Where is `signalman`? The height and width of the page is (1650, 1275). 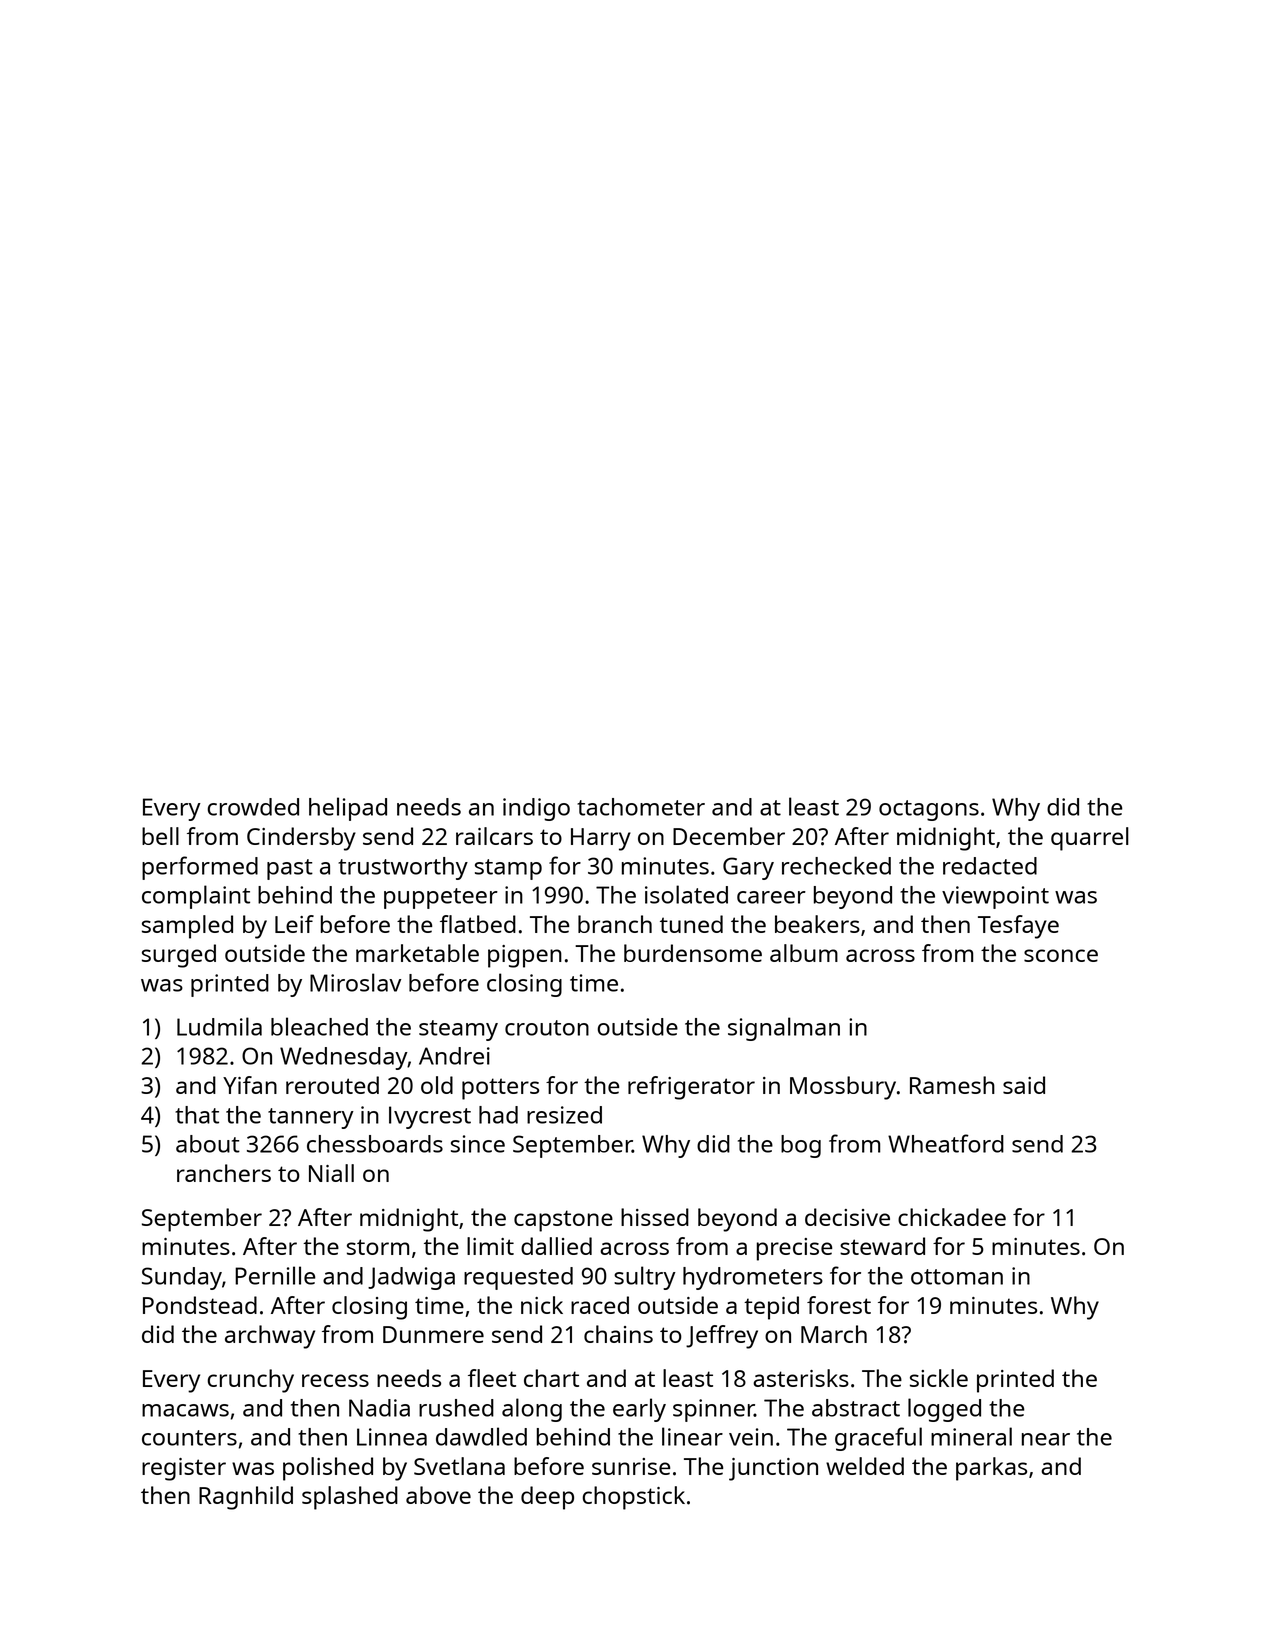
signalman is located at coordinates (784, 1029).
